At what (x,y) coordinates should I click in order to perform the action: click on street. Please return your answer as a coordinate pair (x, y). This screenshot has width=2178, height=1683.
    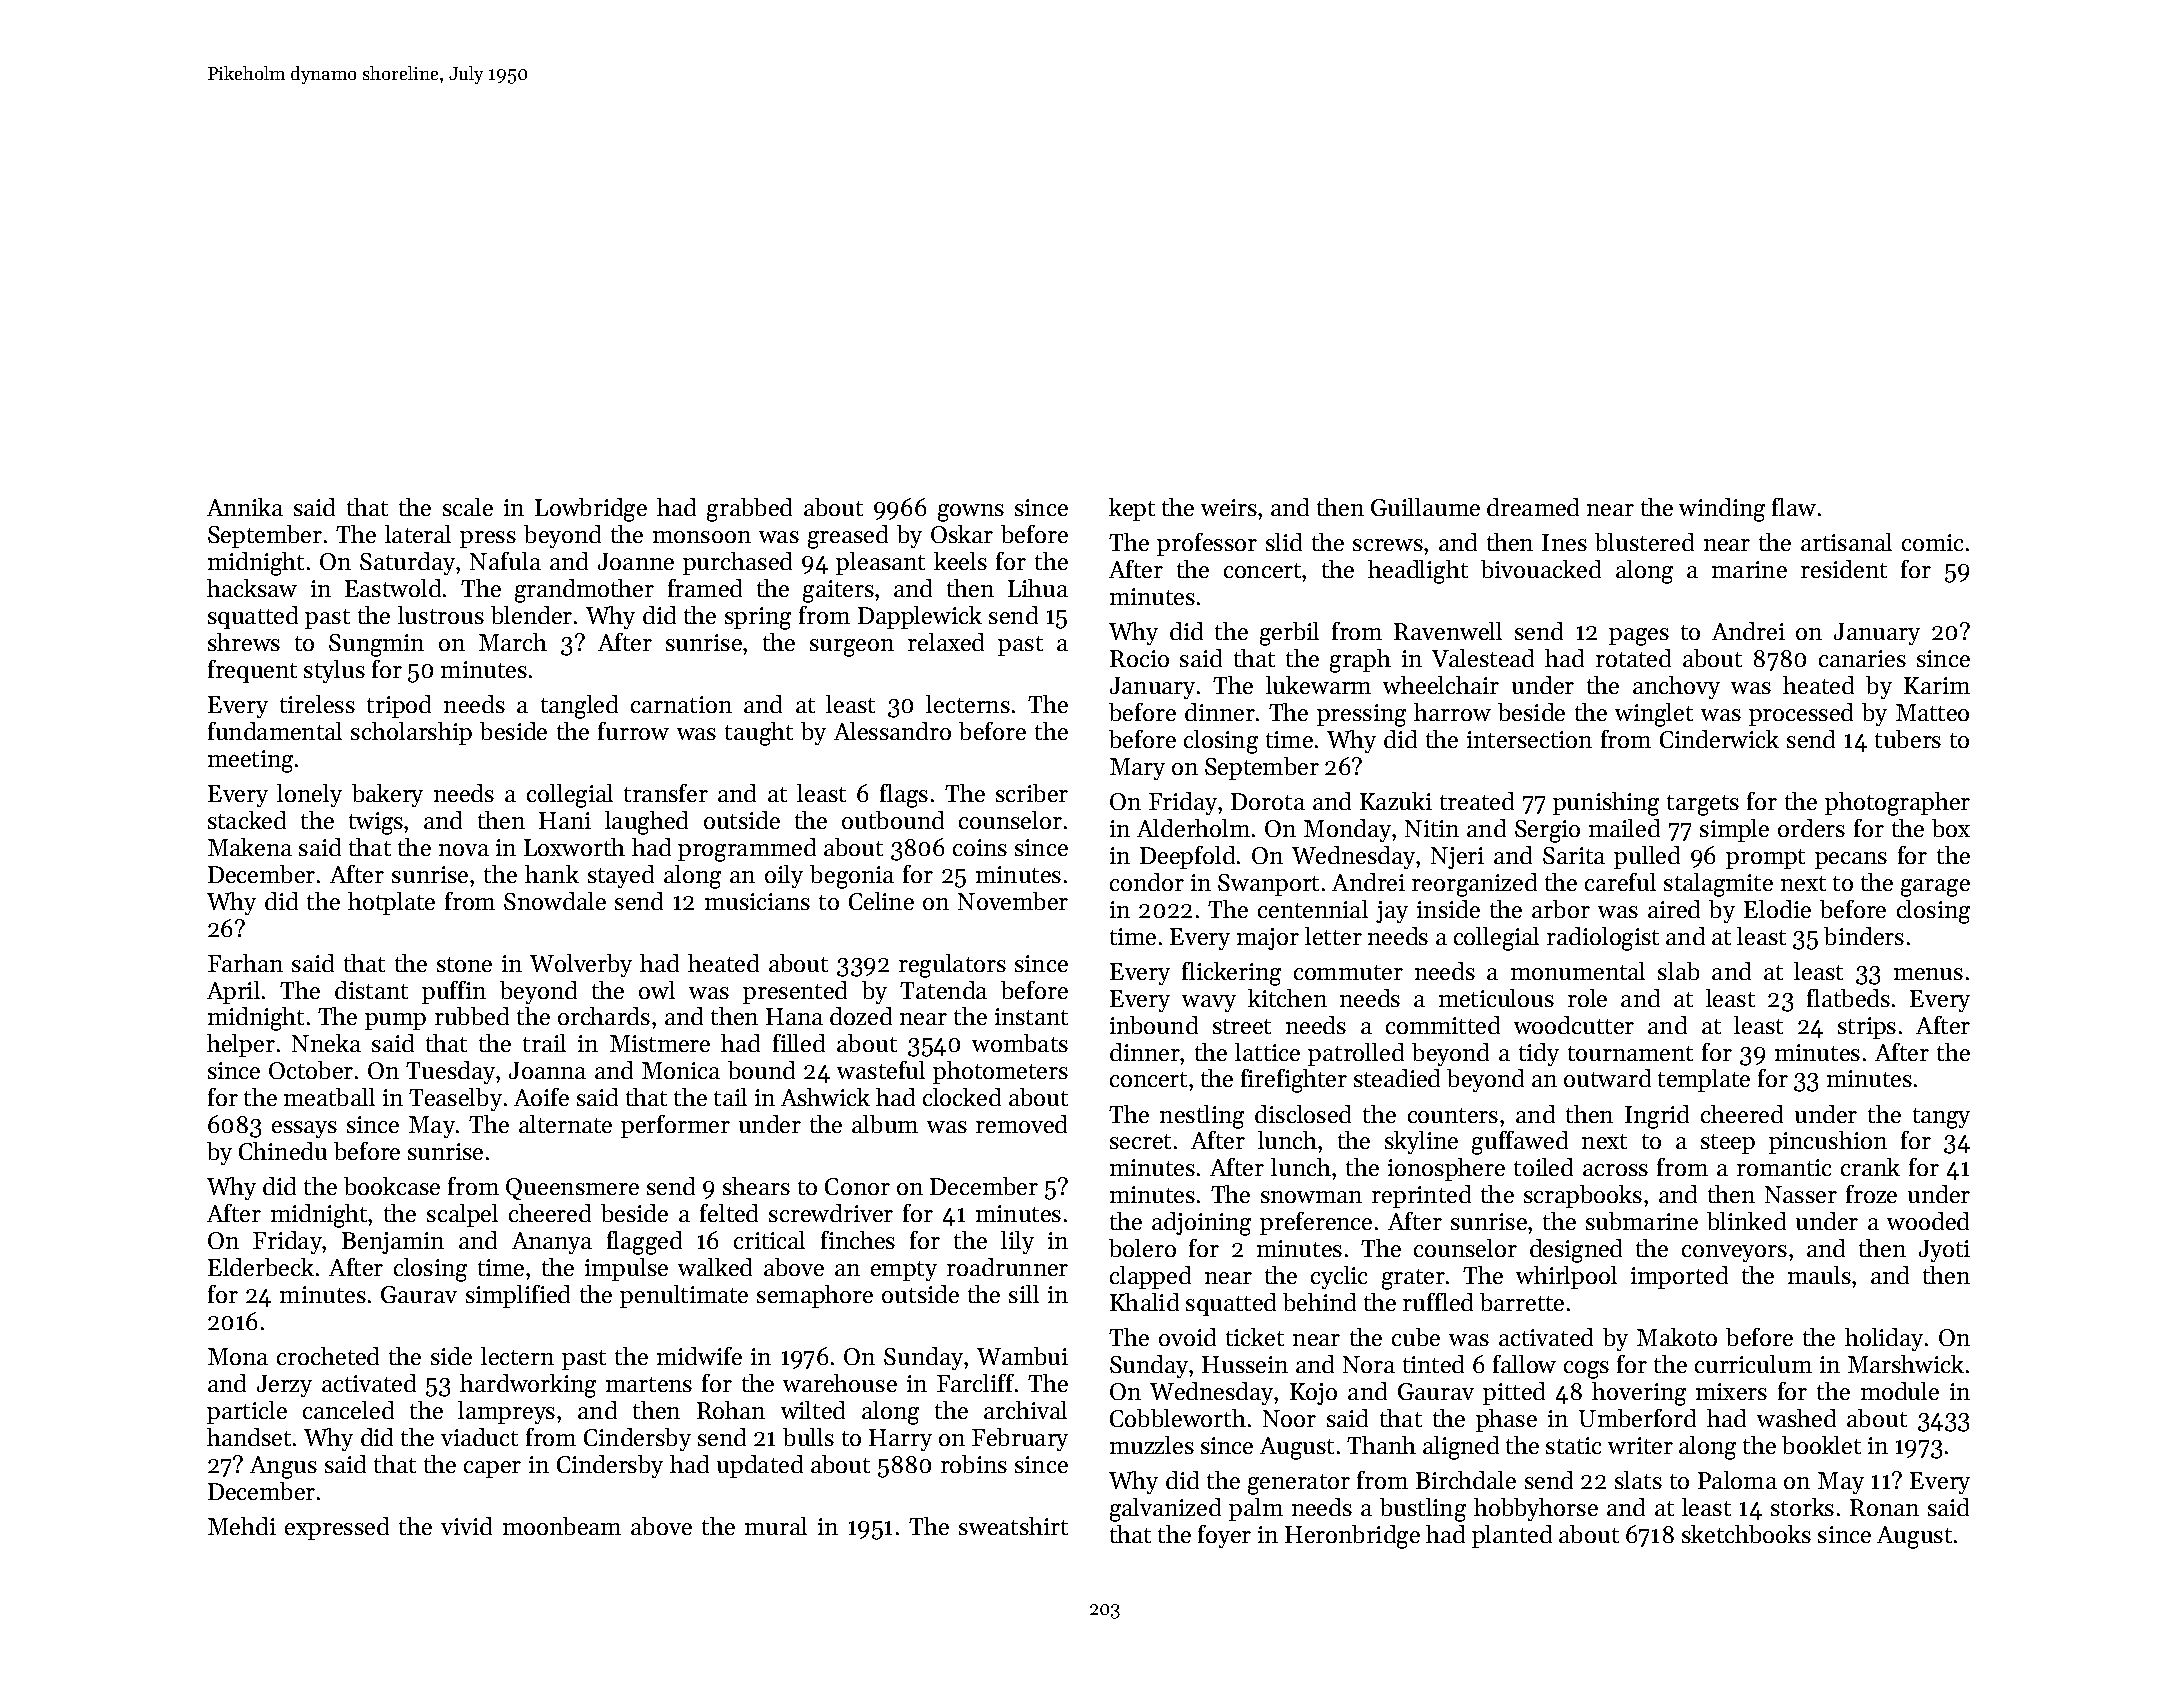
    Looking at the image, I should click on (1242, 1026).
